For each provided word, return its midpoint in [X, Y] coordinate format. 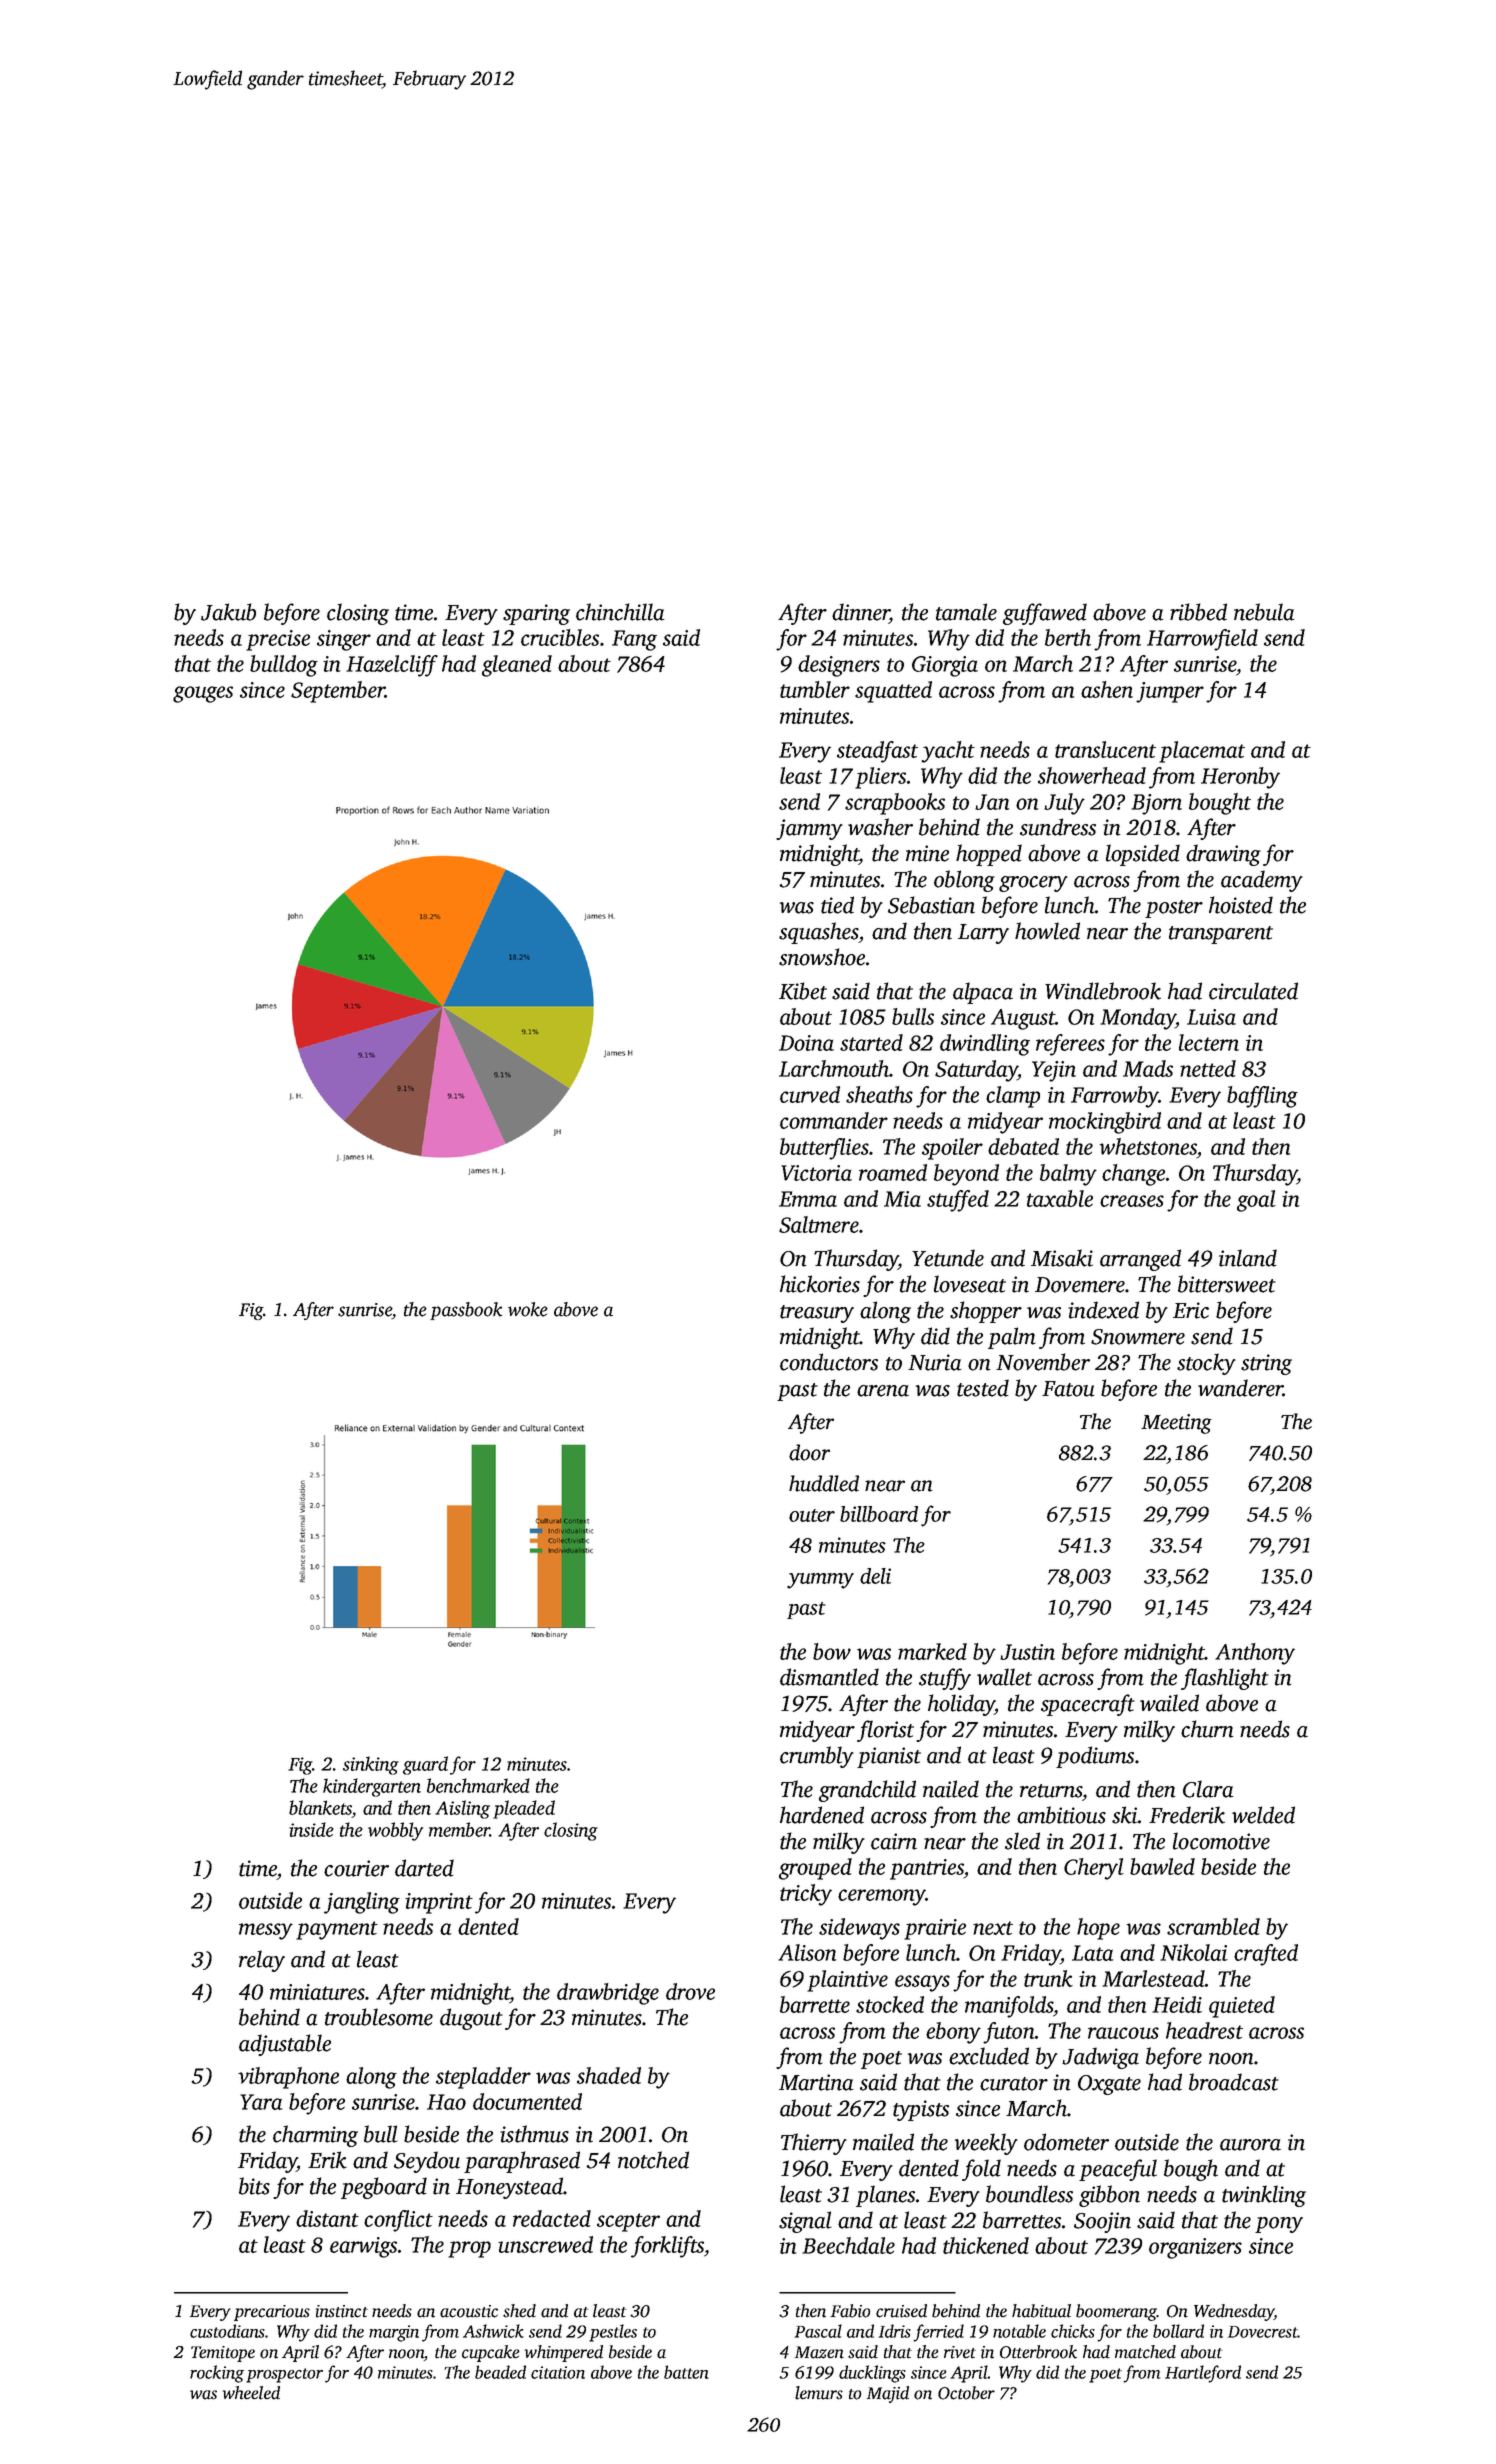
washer [880, 827]
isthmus [534, 2134]
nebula [1264, 612]
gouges [203, 694]
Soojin [1102, 2222]
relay [262, 1961]
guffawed [1045, 614]
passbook [466, 1311]
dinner [860, 612]
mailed [883, 2142]
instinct [342, 2311]
